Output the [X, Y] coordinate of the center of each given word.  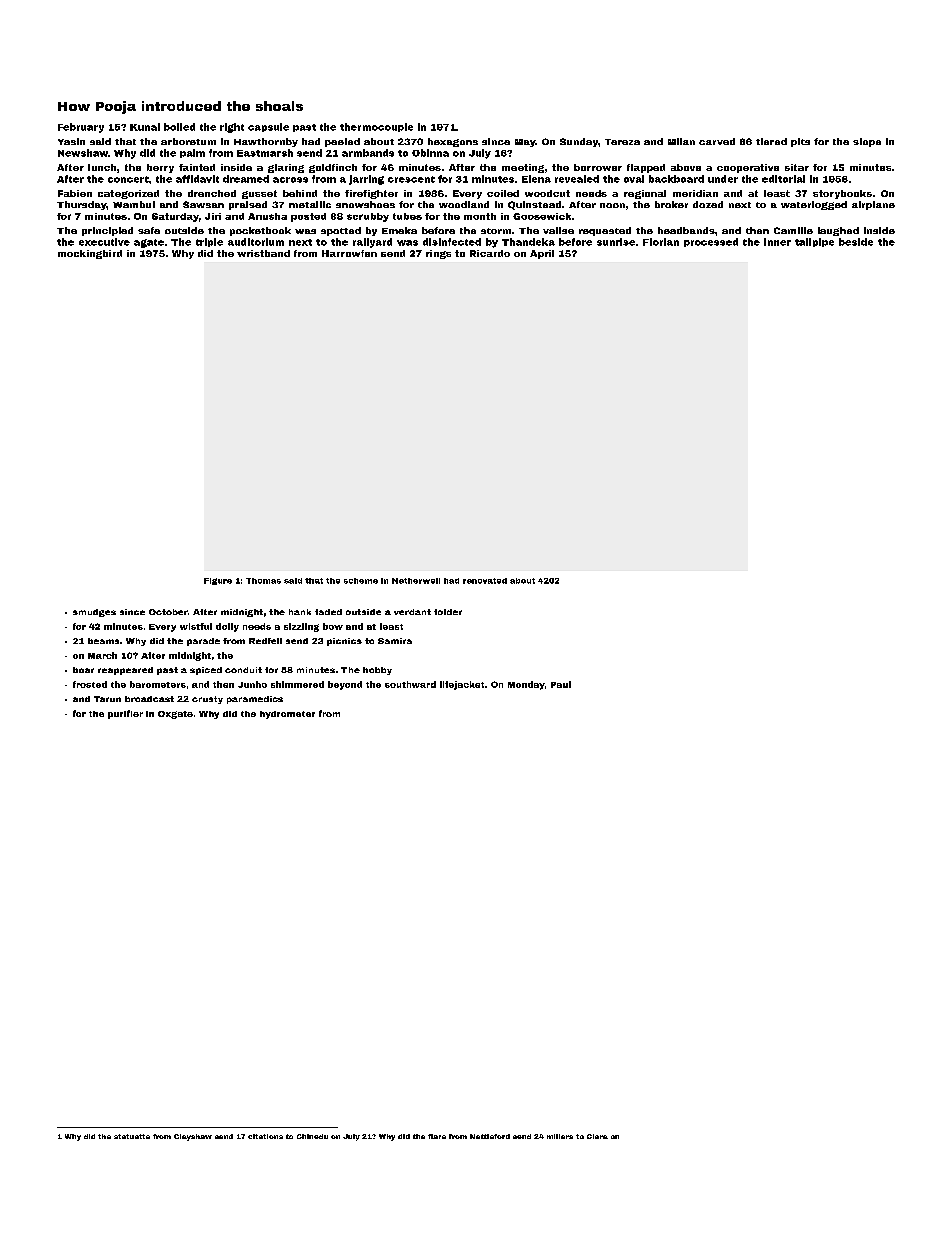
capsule [268, 127]
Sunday [579, 142]
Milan [681, 141]
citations [265, 1136]
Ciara [597, 1136]
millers [560, 1136]
